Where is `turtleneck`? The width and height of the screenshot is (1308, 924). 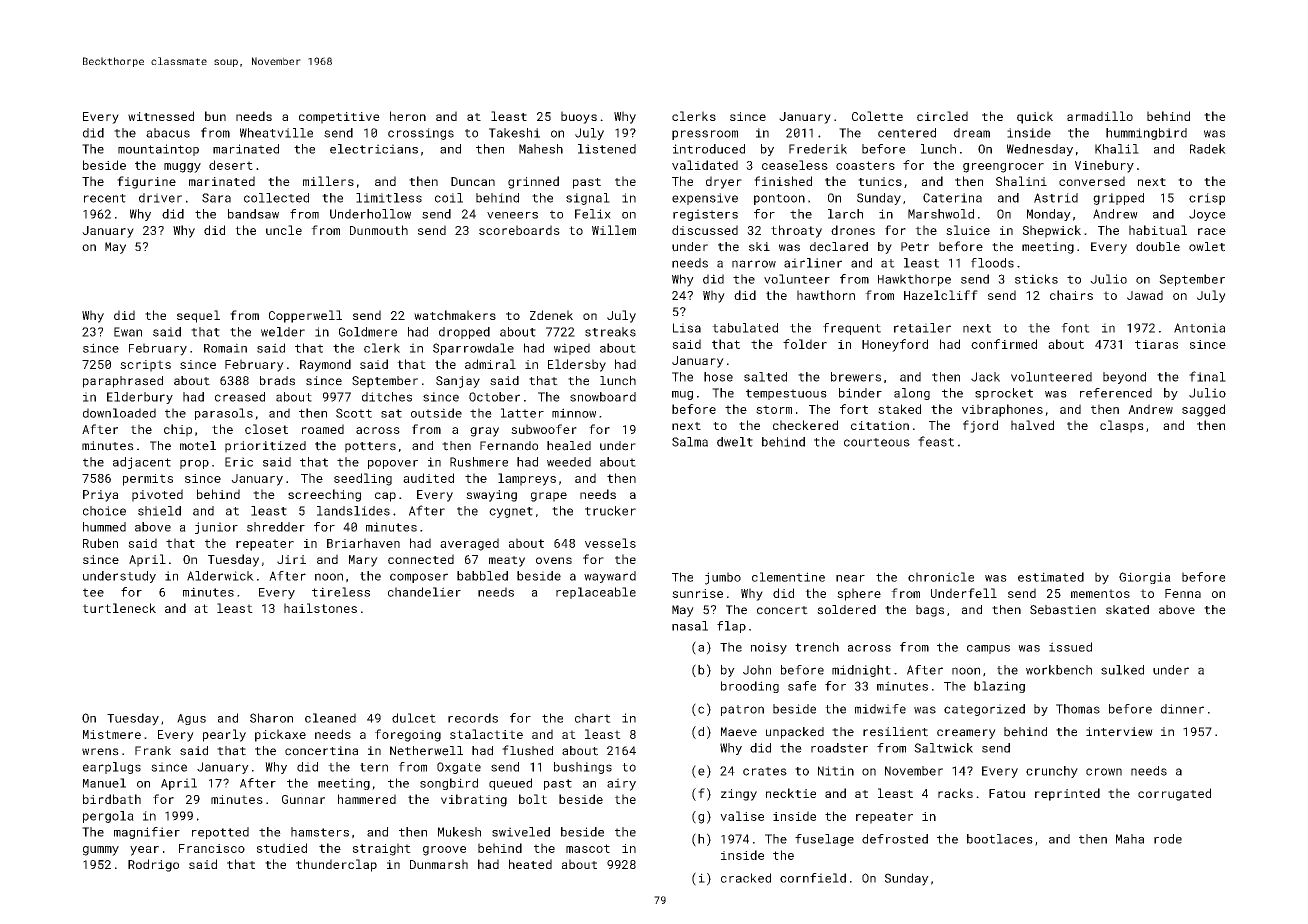
turtleneck is located at coordinates (119, 608).
